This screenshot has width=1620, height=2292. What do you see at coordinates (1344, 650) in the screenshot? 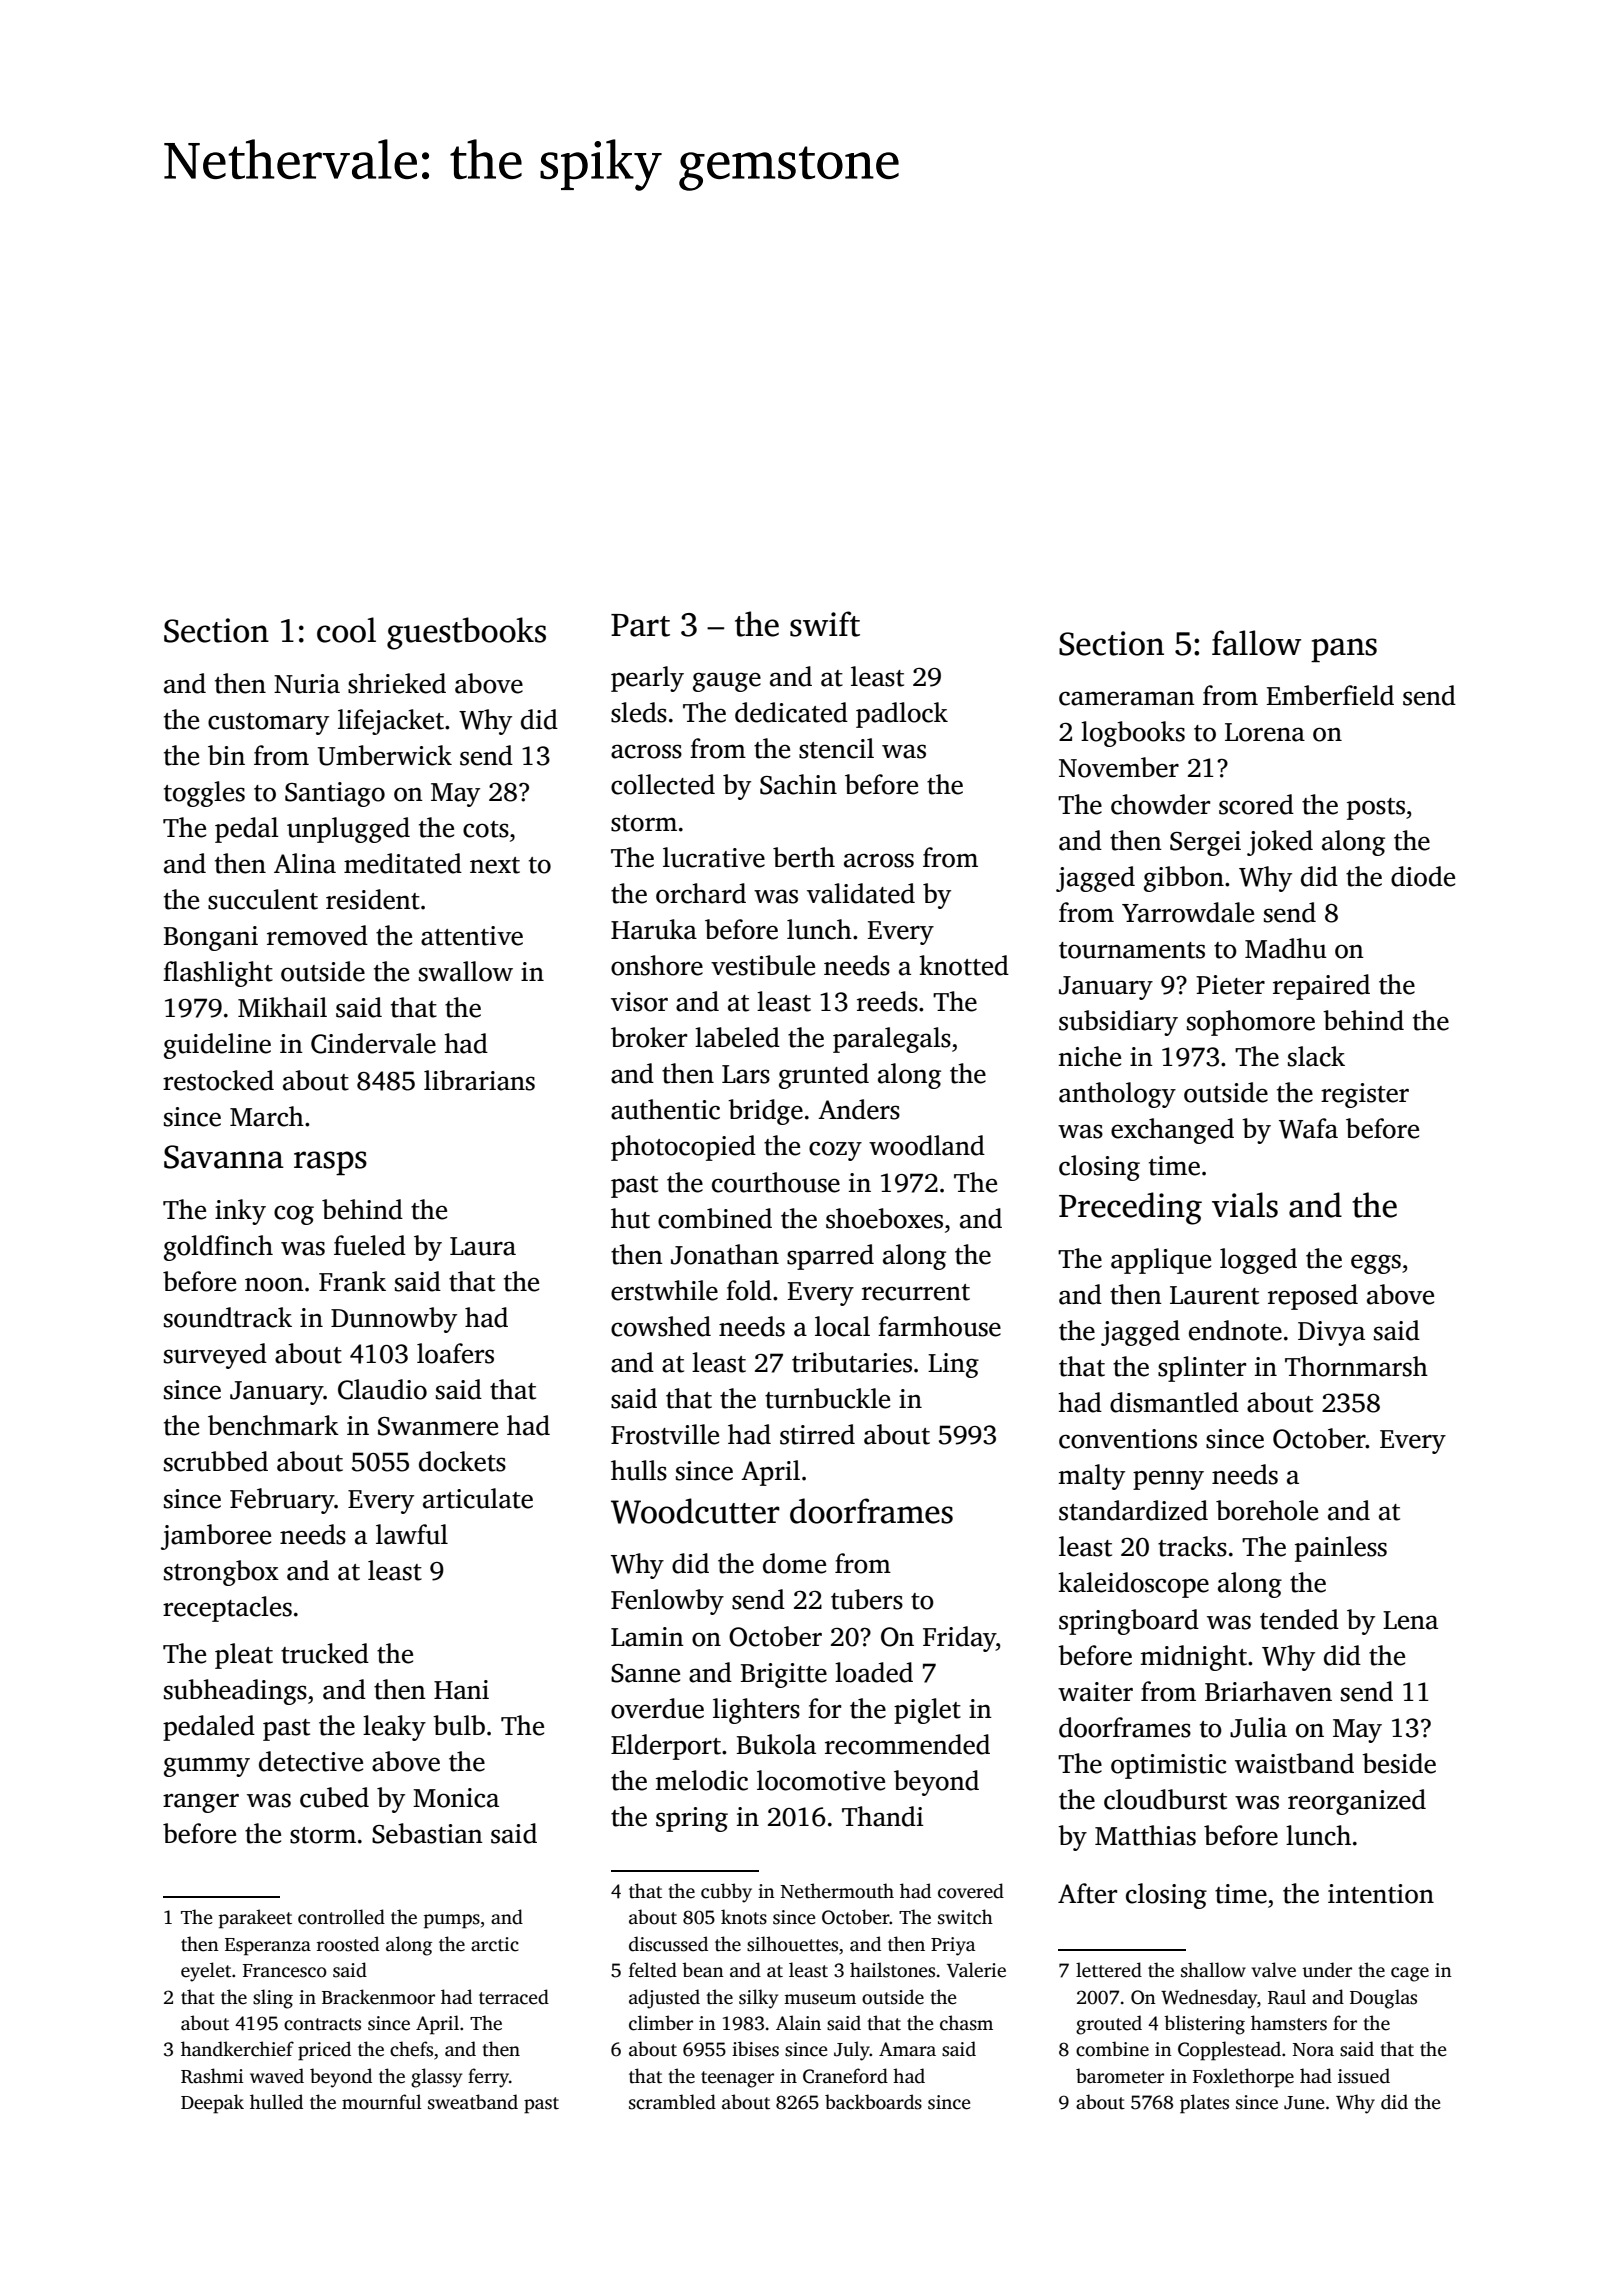
I see `pans` at bounding box center [1344, 650].
